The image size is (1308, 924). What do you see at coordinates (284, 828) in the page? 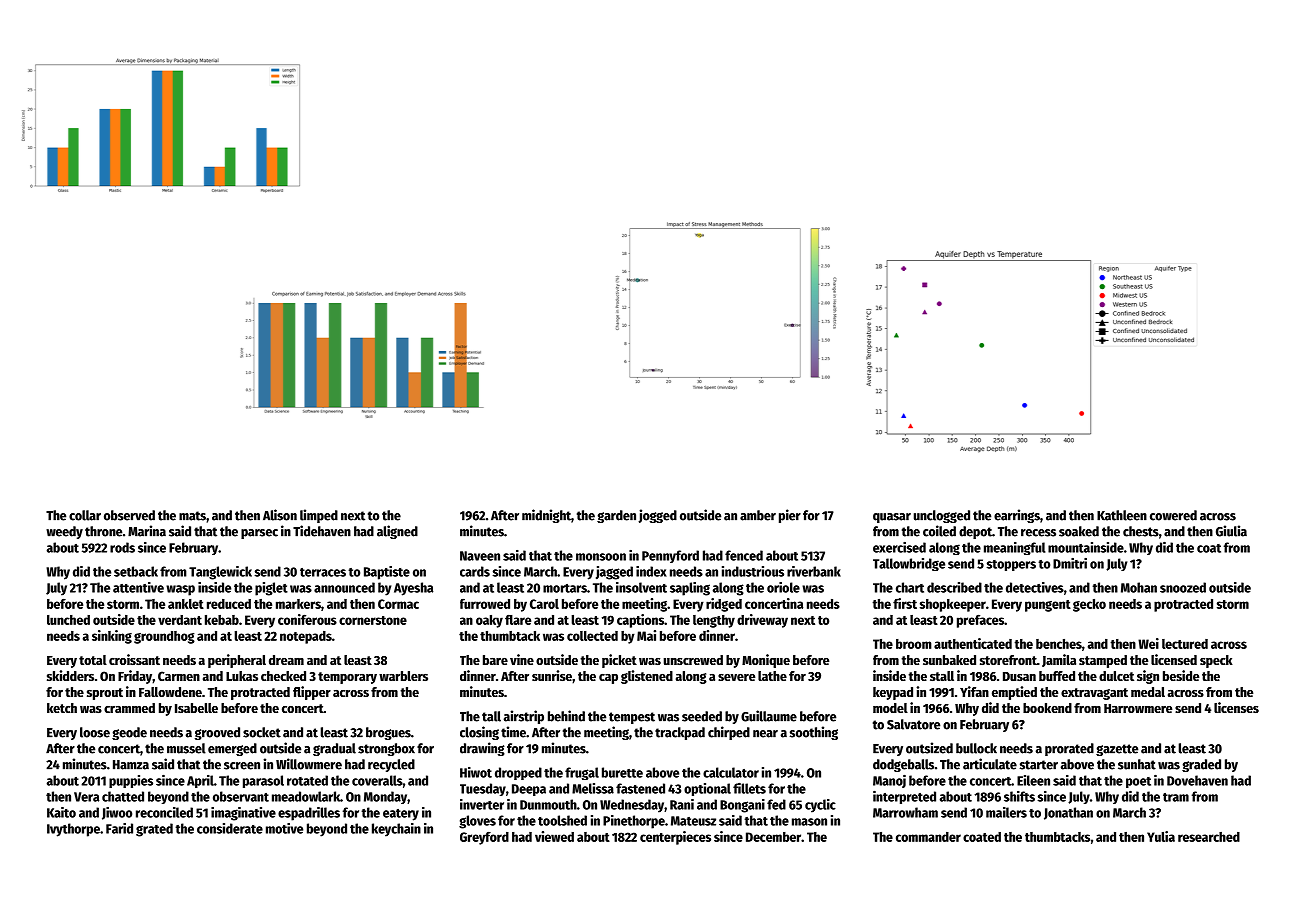
I see `motive` at bounding box center [284, 828].
